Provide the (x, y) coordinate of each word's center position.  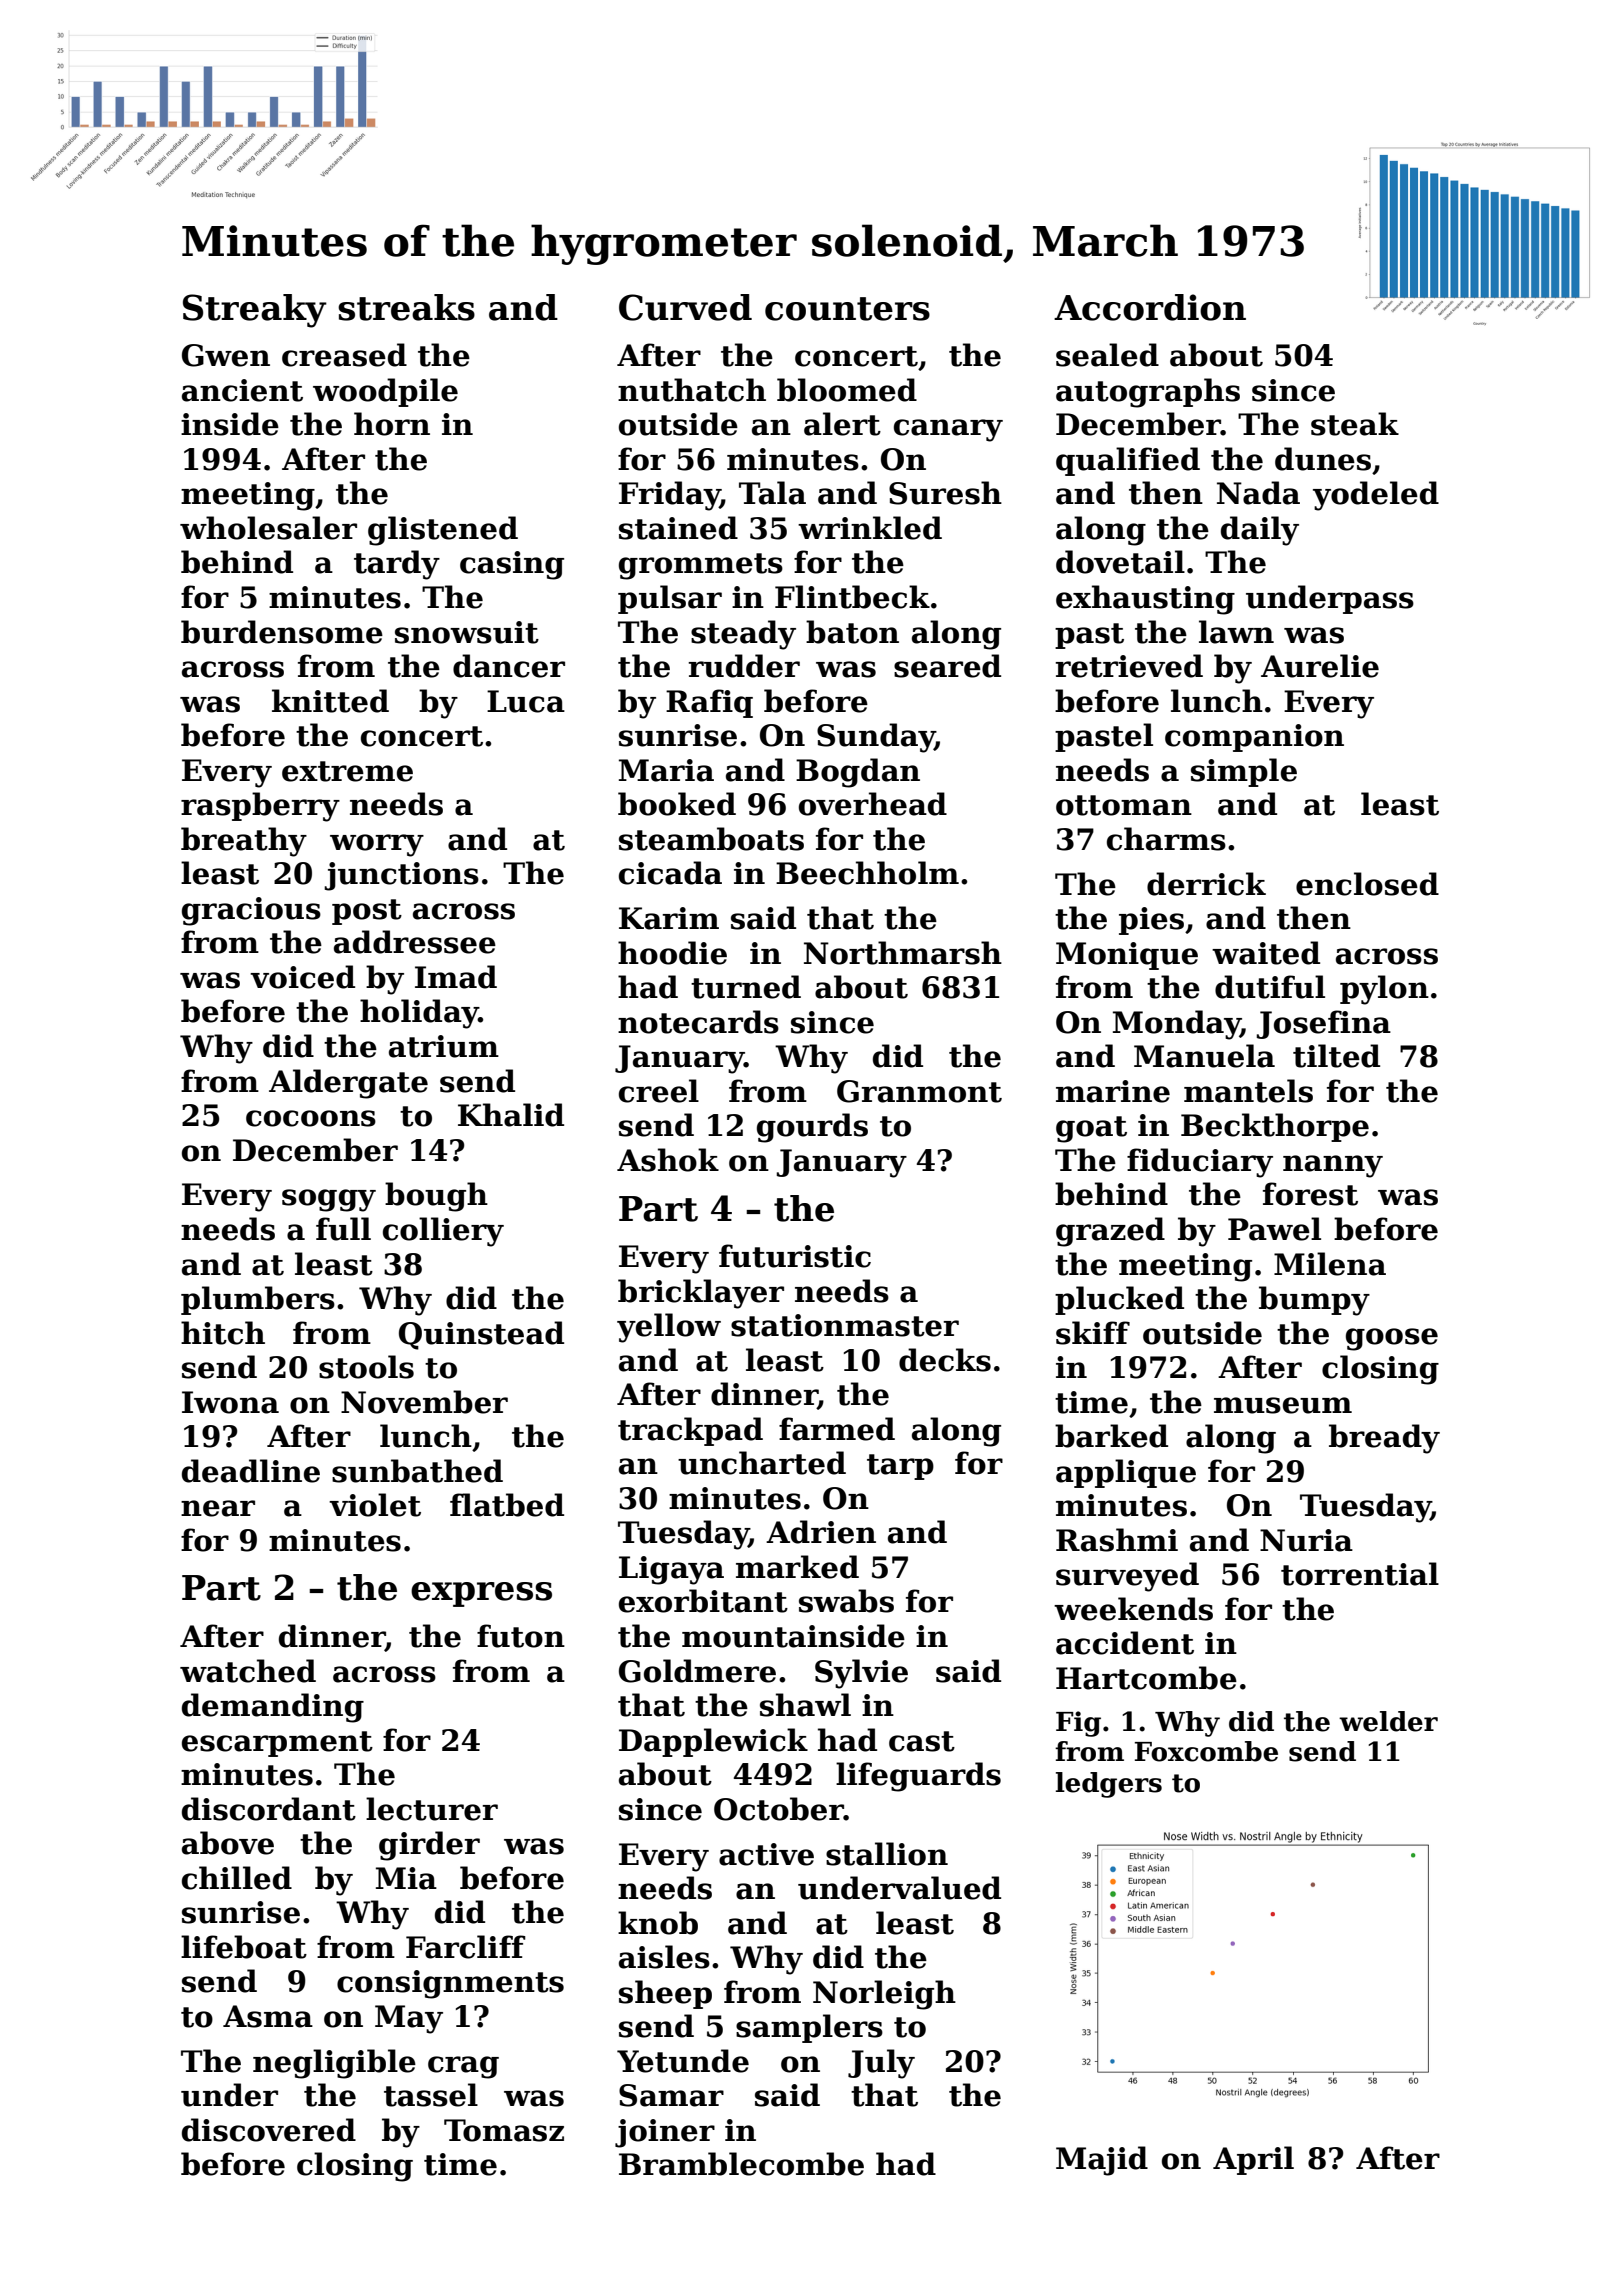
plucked (1119, 1300)
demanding (273, 1708)
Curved (685, 307)
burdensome (282, 632)
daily (1260, 531)
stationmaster (845, 1325)
